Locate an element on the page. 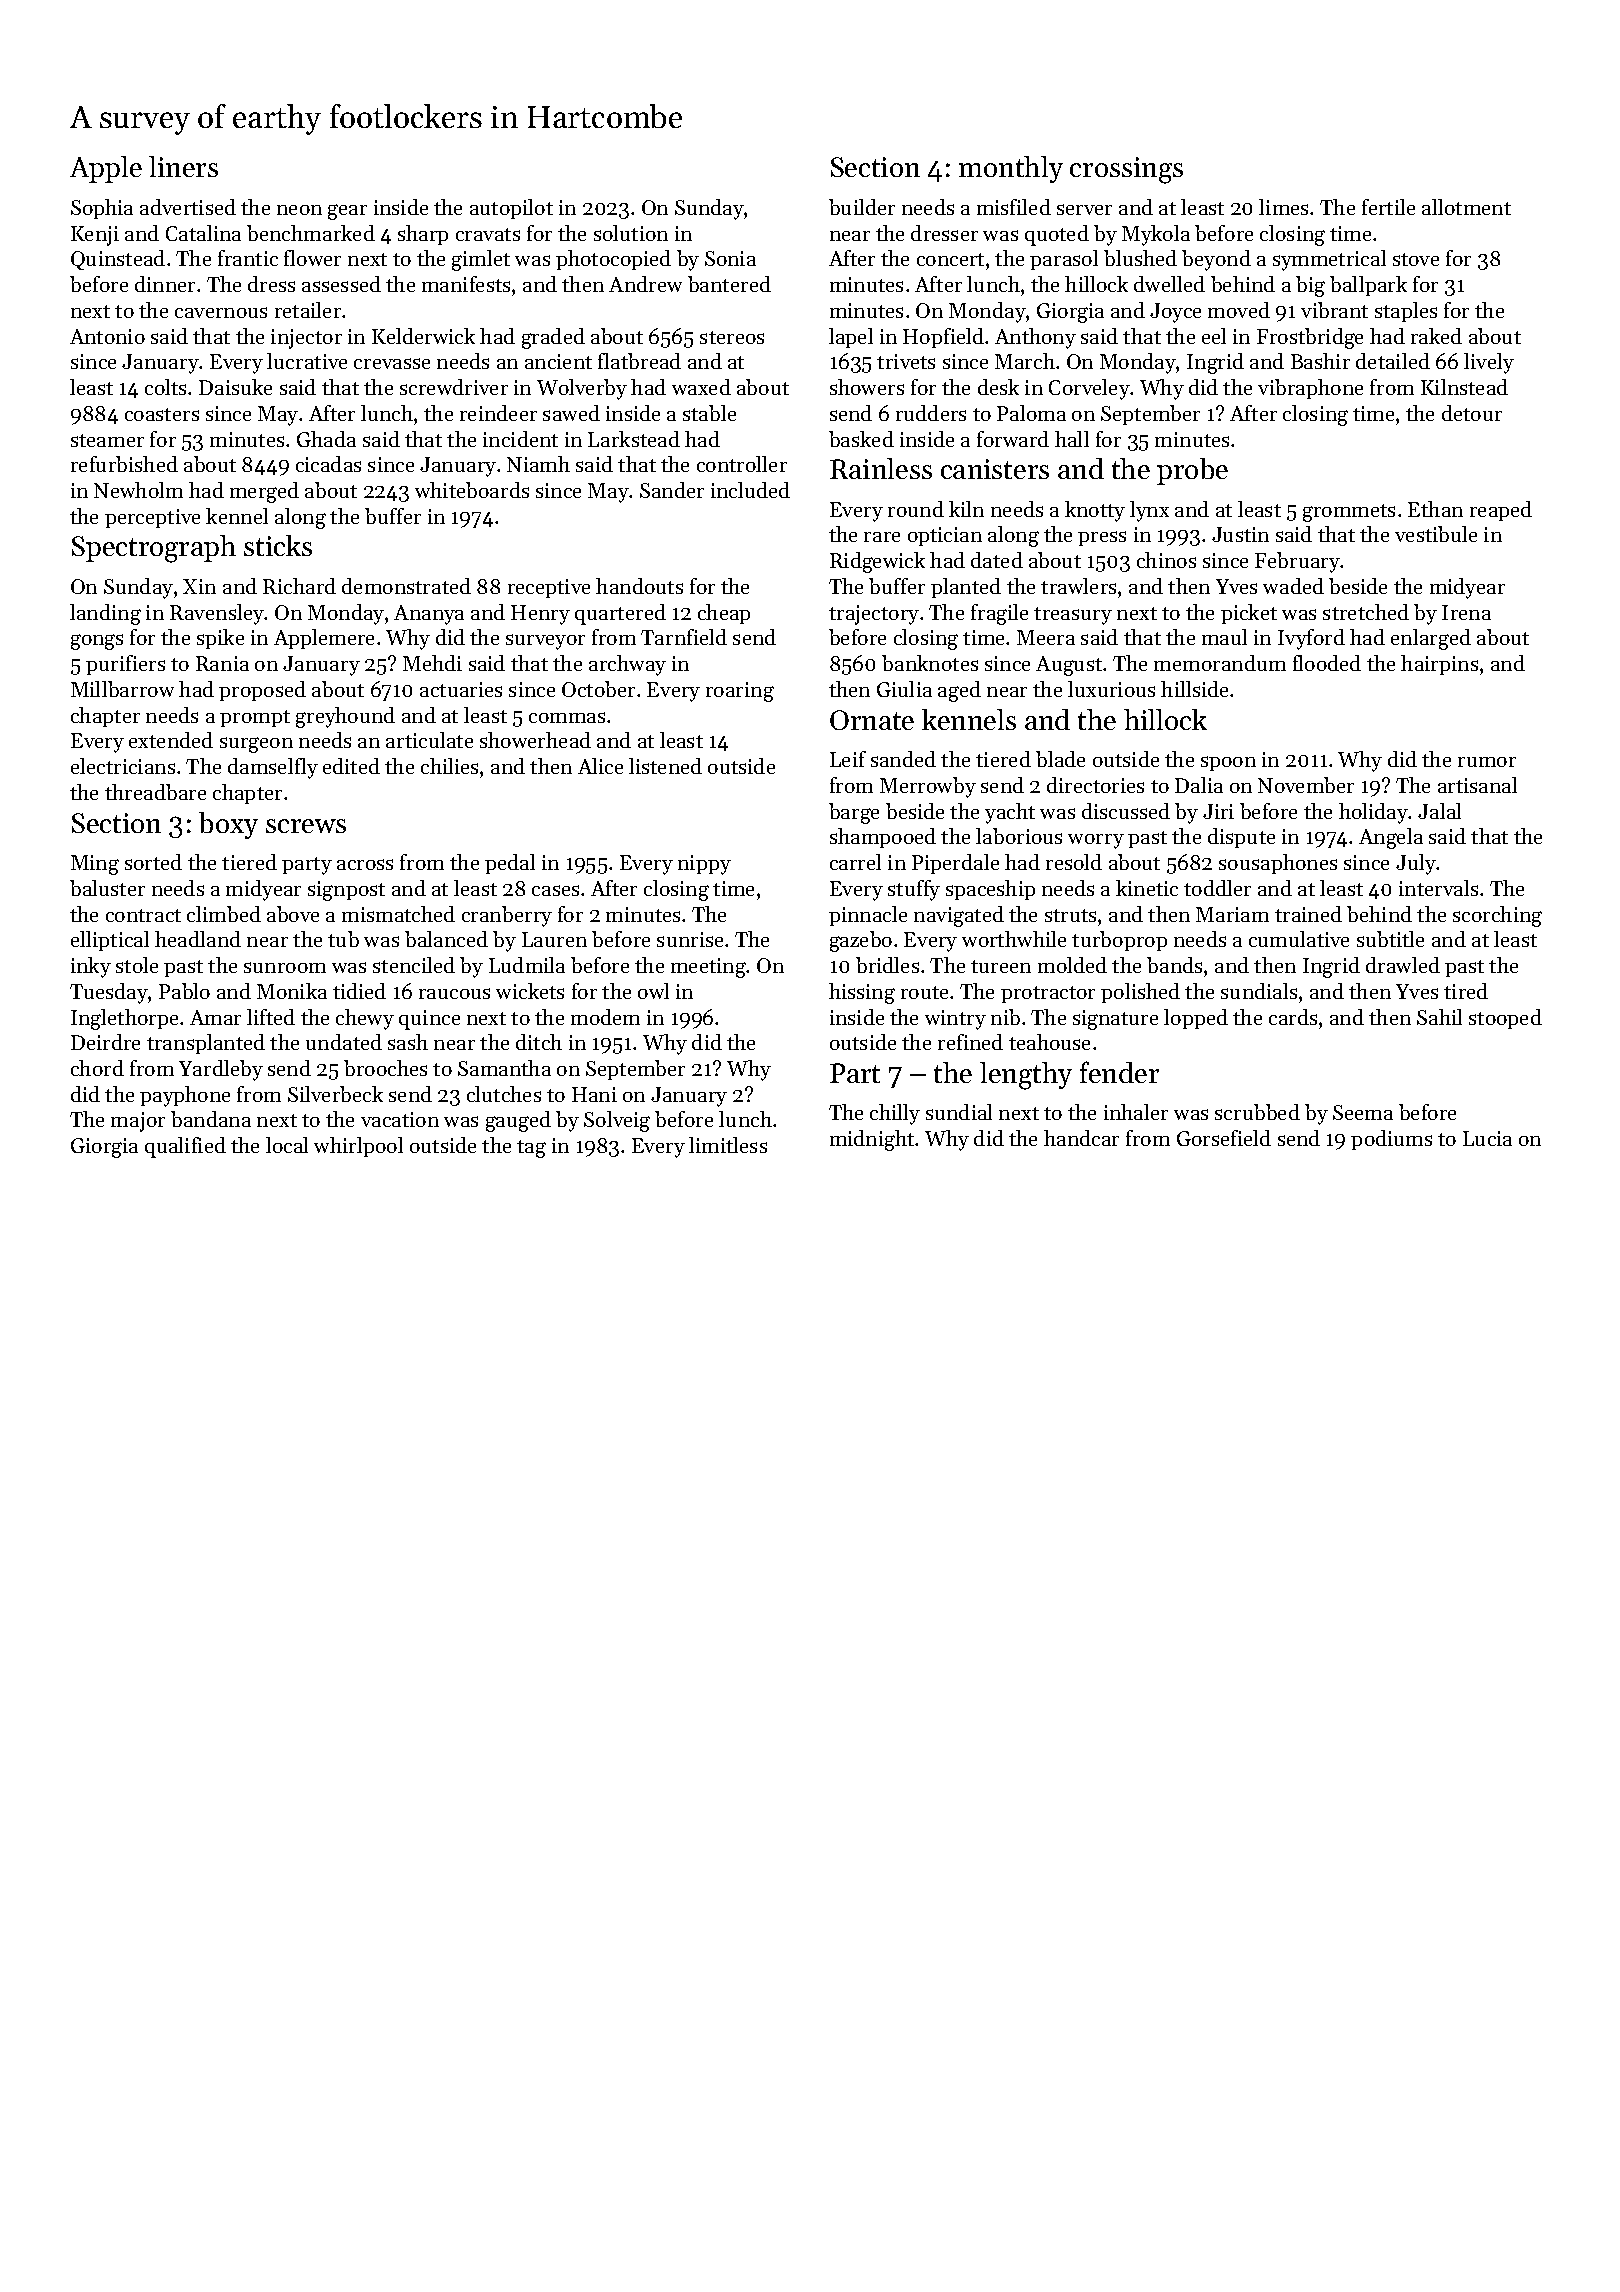  midnight is located at coordinates (872, 1140).
